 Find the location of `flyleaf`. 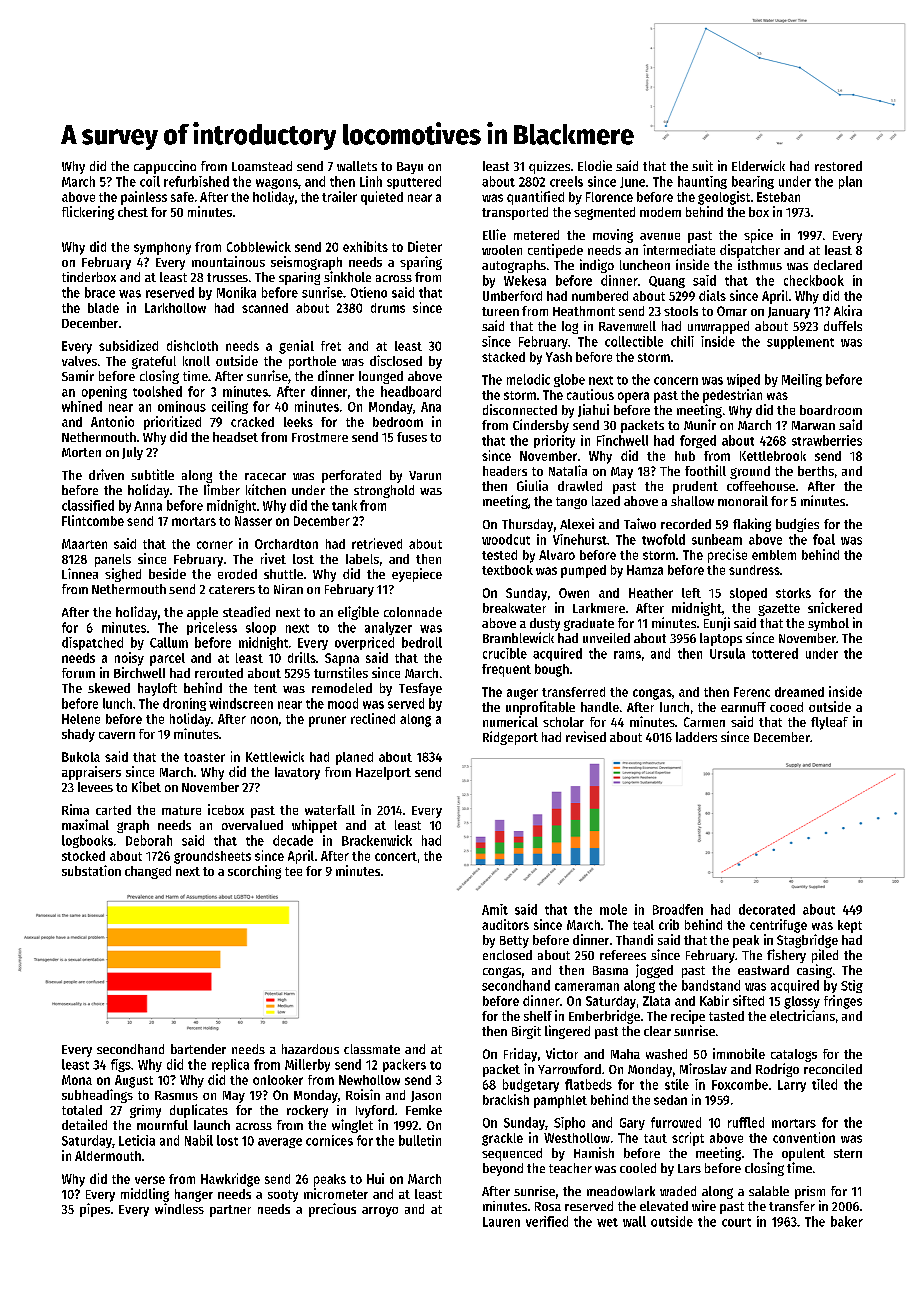

flyleaf is located at coordinates (829, 723).
